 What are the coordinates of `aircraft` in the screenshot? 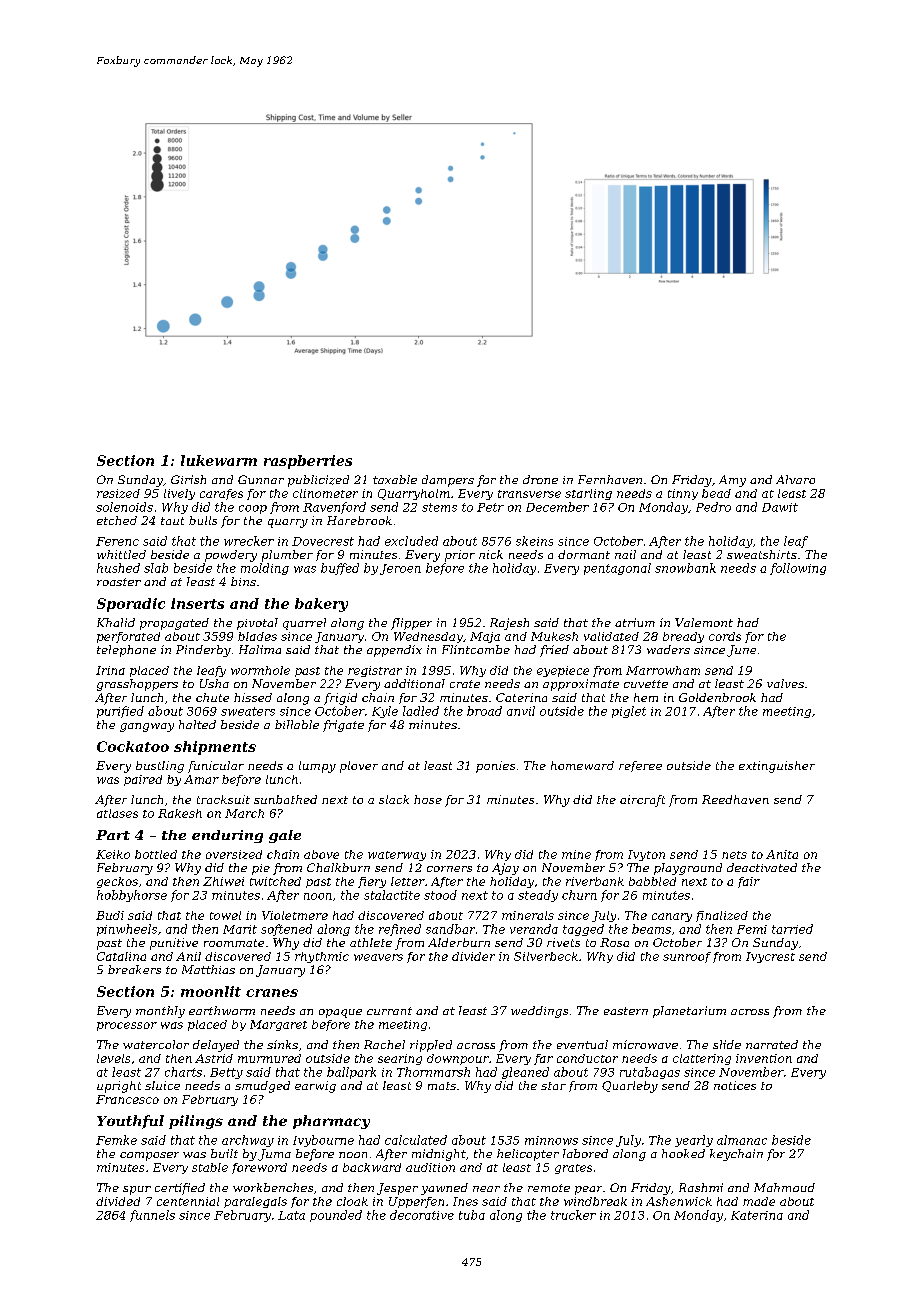 It's located at (642, 801).
